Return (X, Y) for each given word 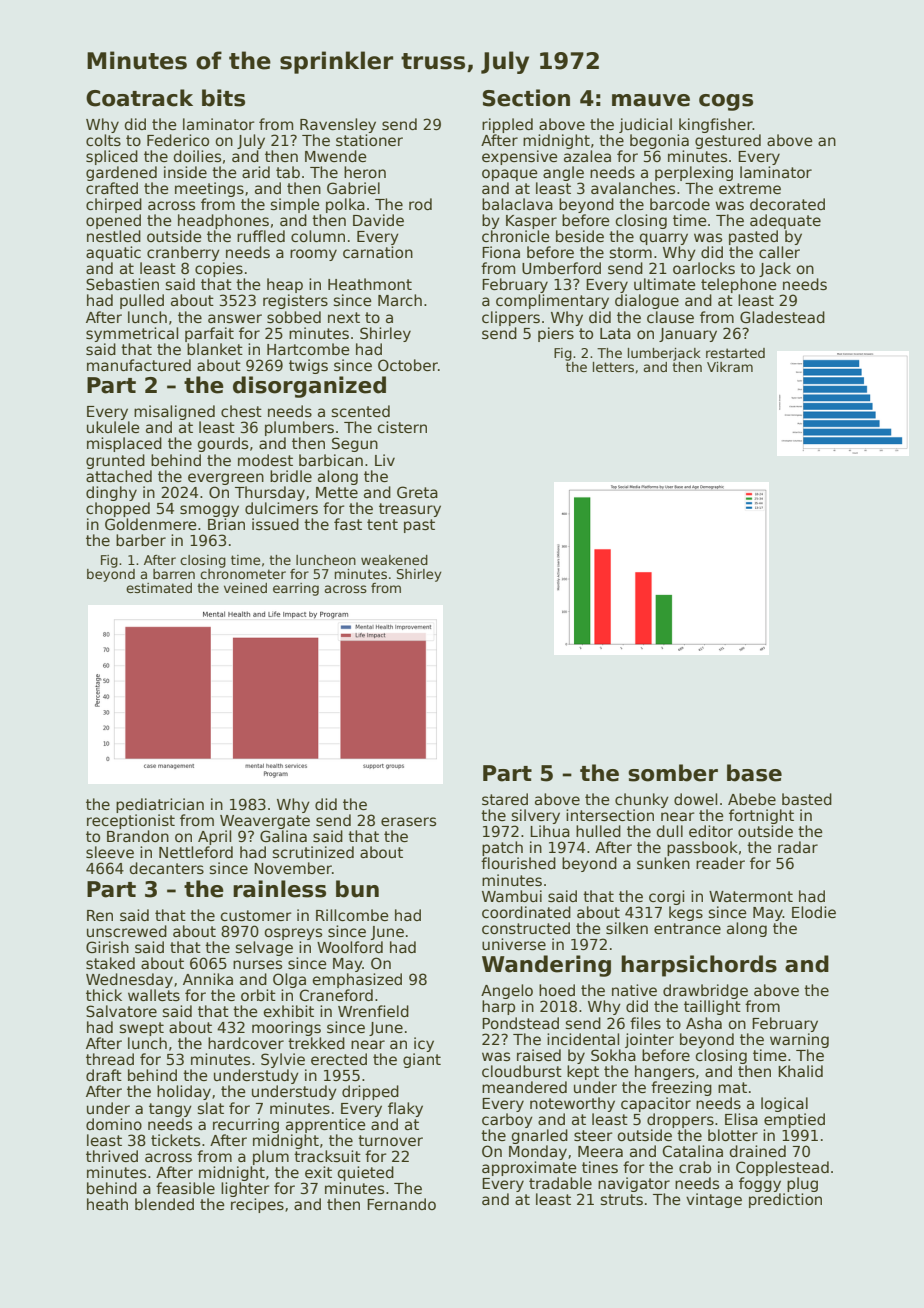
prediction (785, 1200)
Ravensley (338, 125)
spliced (112, 157)
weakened (394, 560)
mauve (651, 100)
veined (245, 588)
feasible (185, 1188)
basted (807, 799)
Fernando (401, 1204)
